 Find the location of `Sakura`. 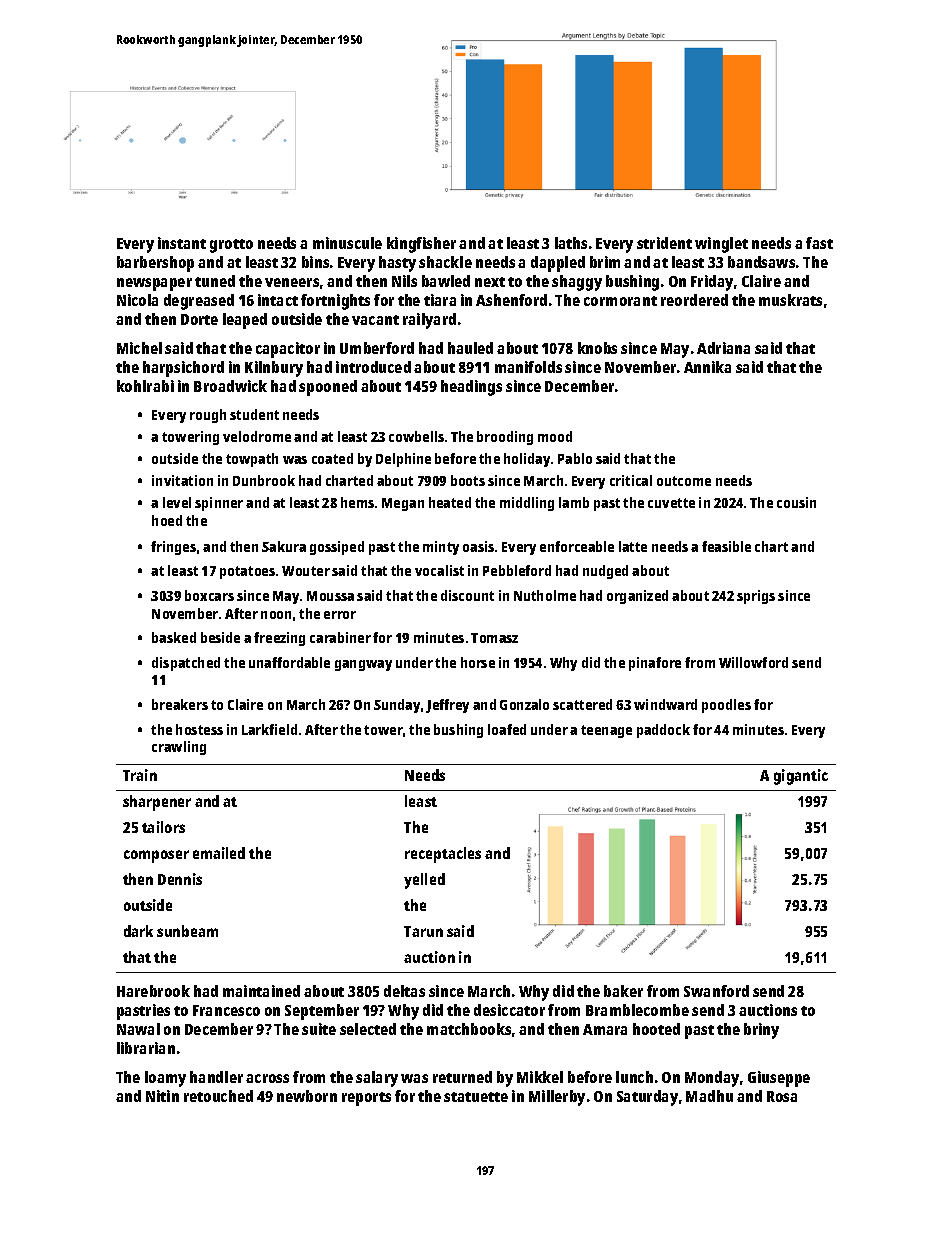

Sakura is located at coordinates (284, 546).
